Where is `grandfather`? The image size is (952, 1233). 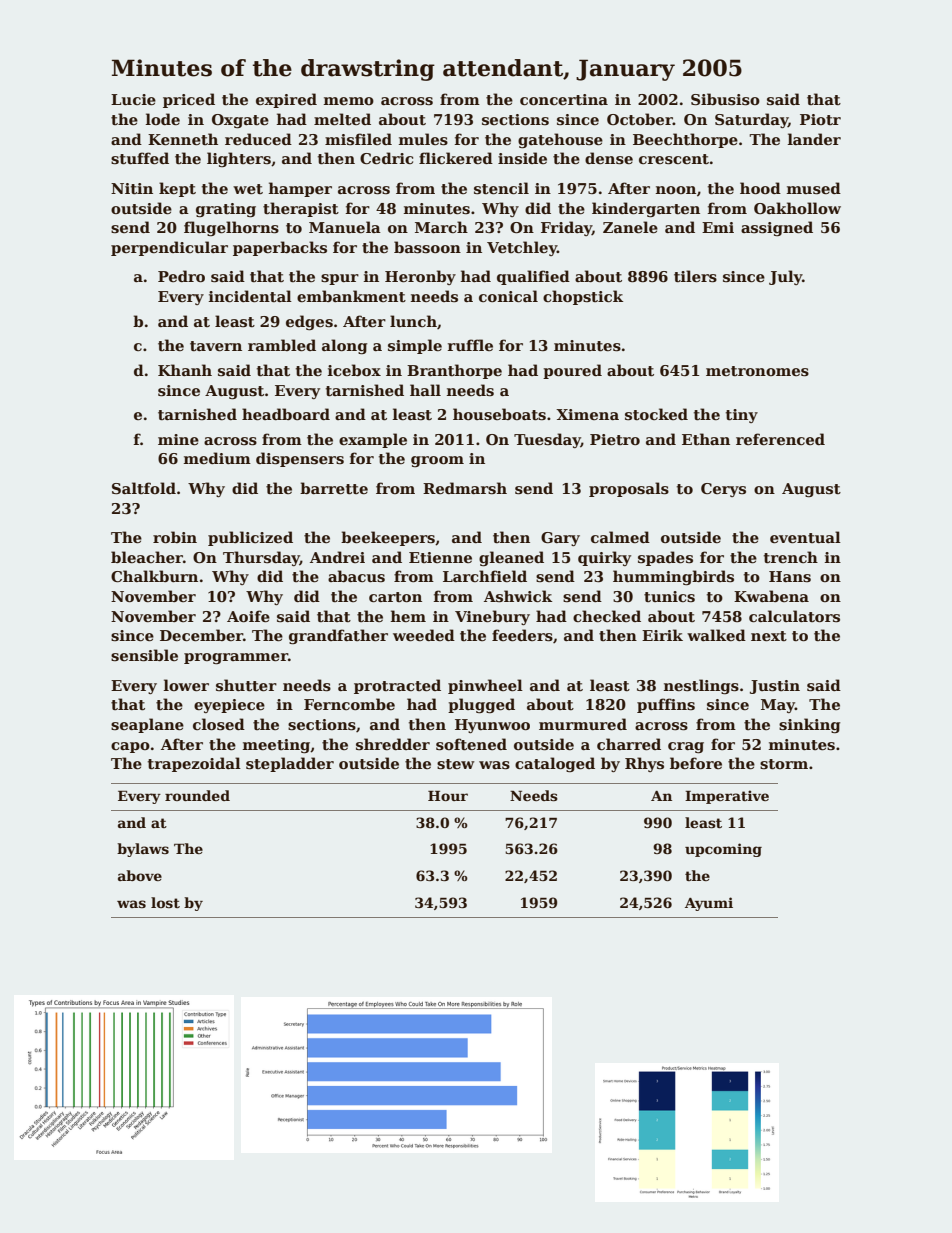 grandfather is located at coordinates (338, 636).
